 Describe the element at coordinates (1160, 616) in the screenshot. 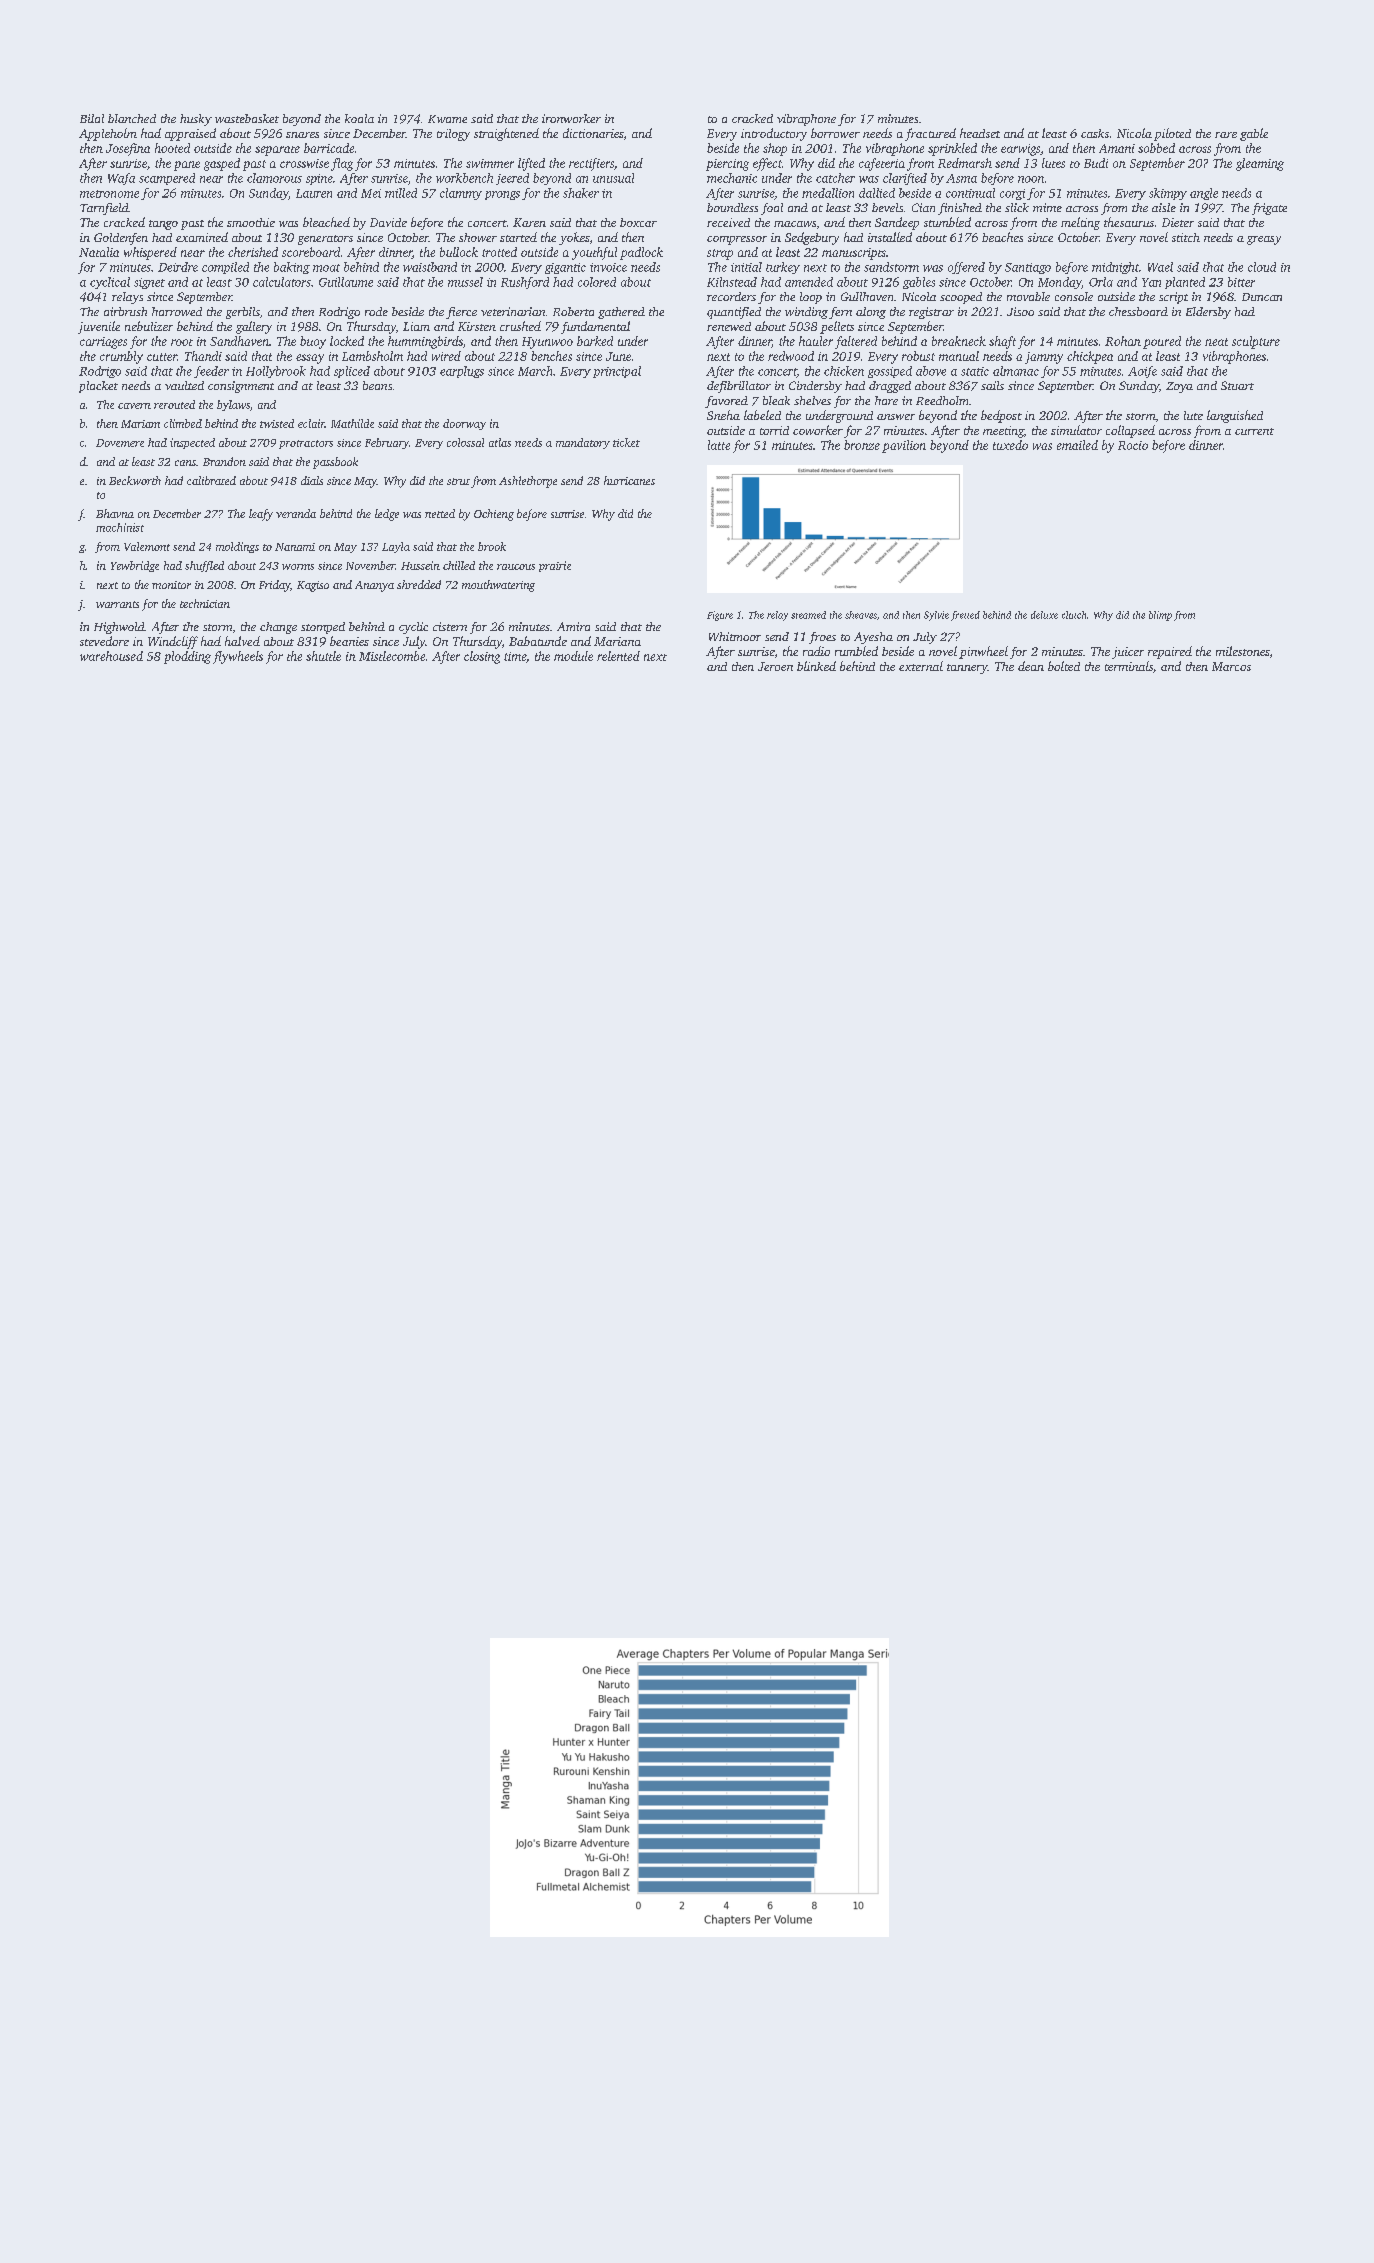

I see `blimp` at that location.
